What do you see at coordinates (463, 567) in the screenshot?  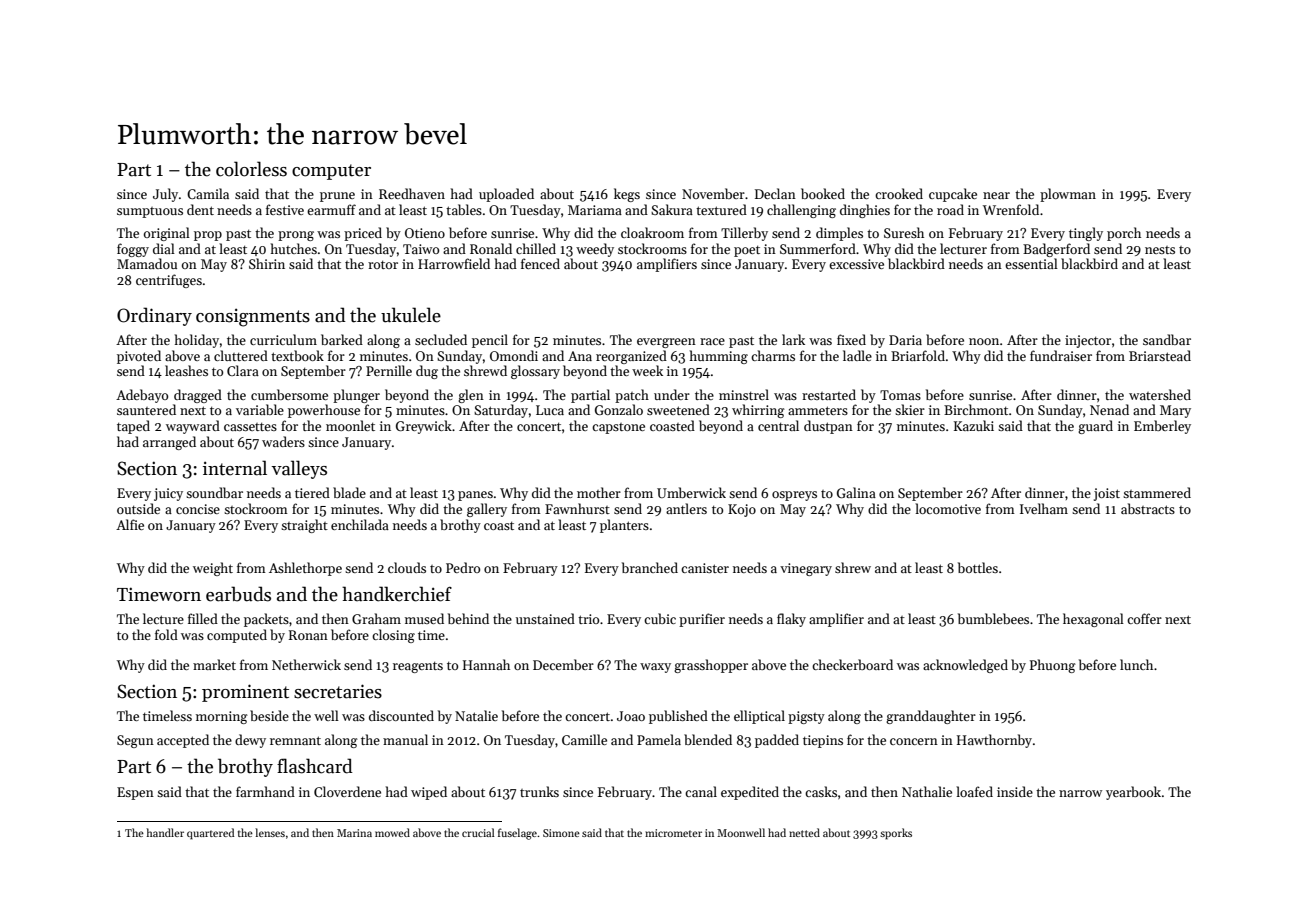 I see `Pedro` at bounding box center [463, 567].
